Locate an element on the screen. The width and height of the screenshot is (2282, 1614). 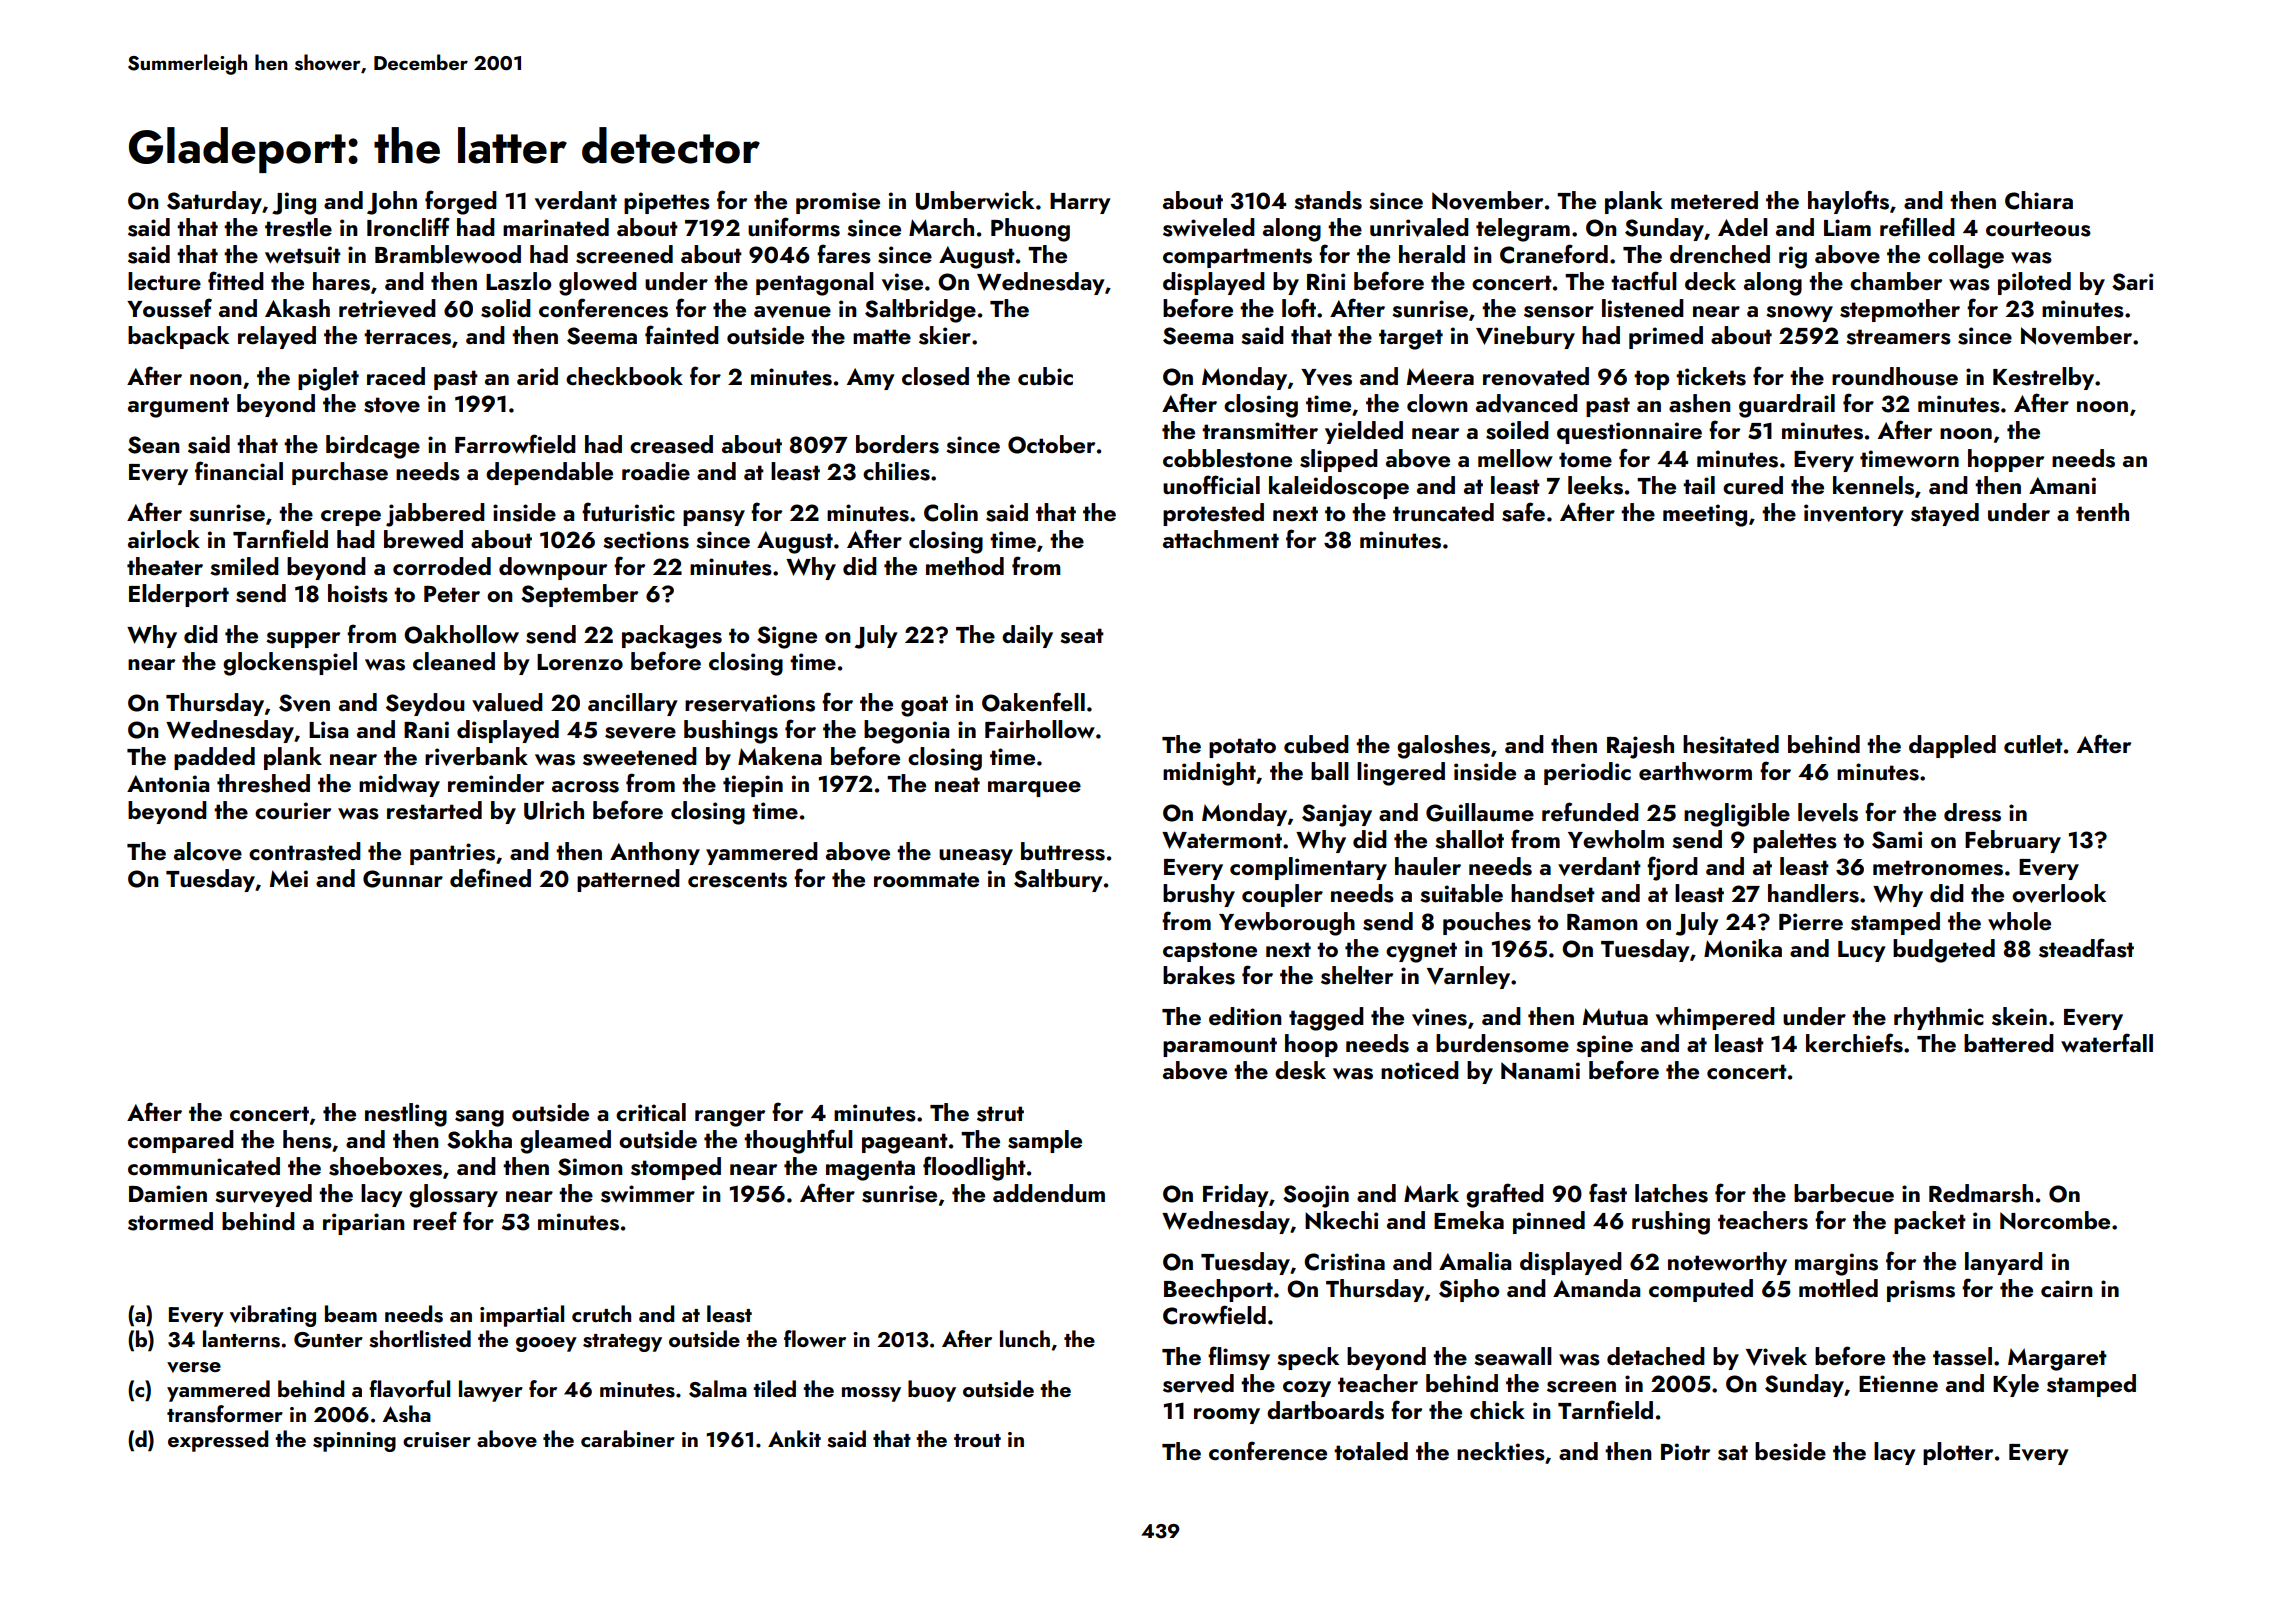
neckties is located at coordinates (1501, 1451).
